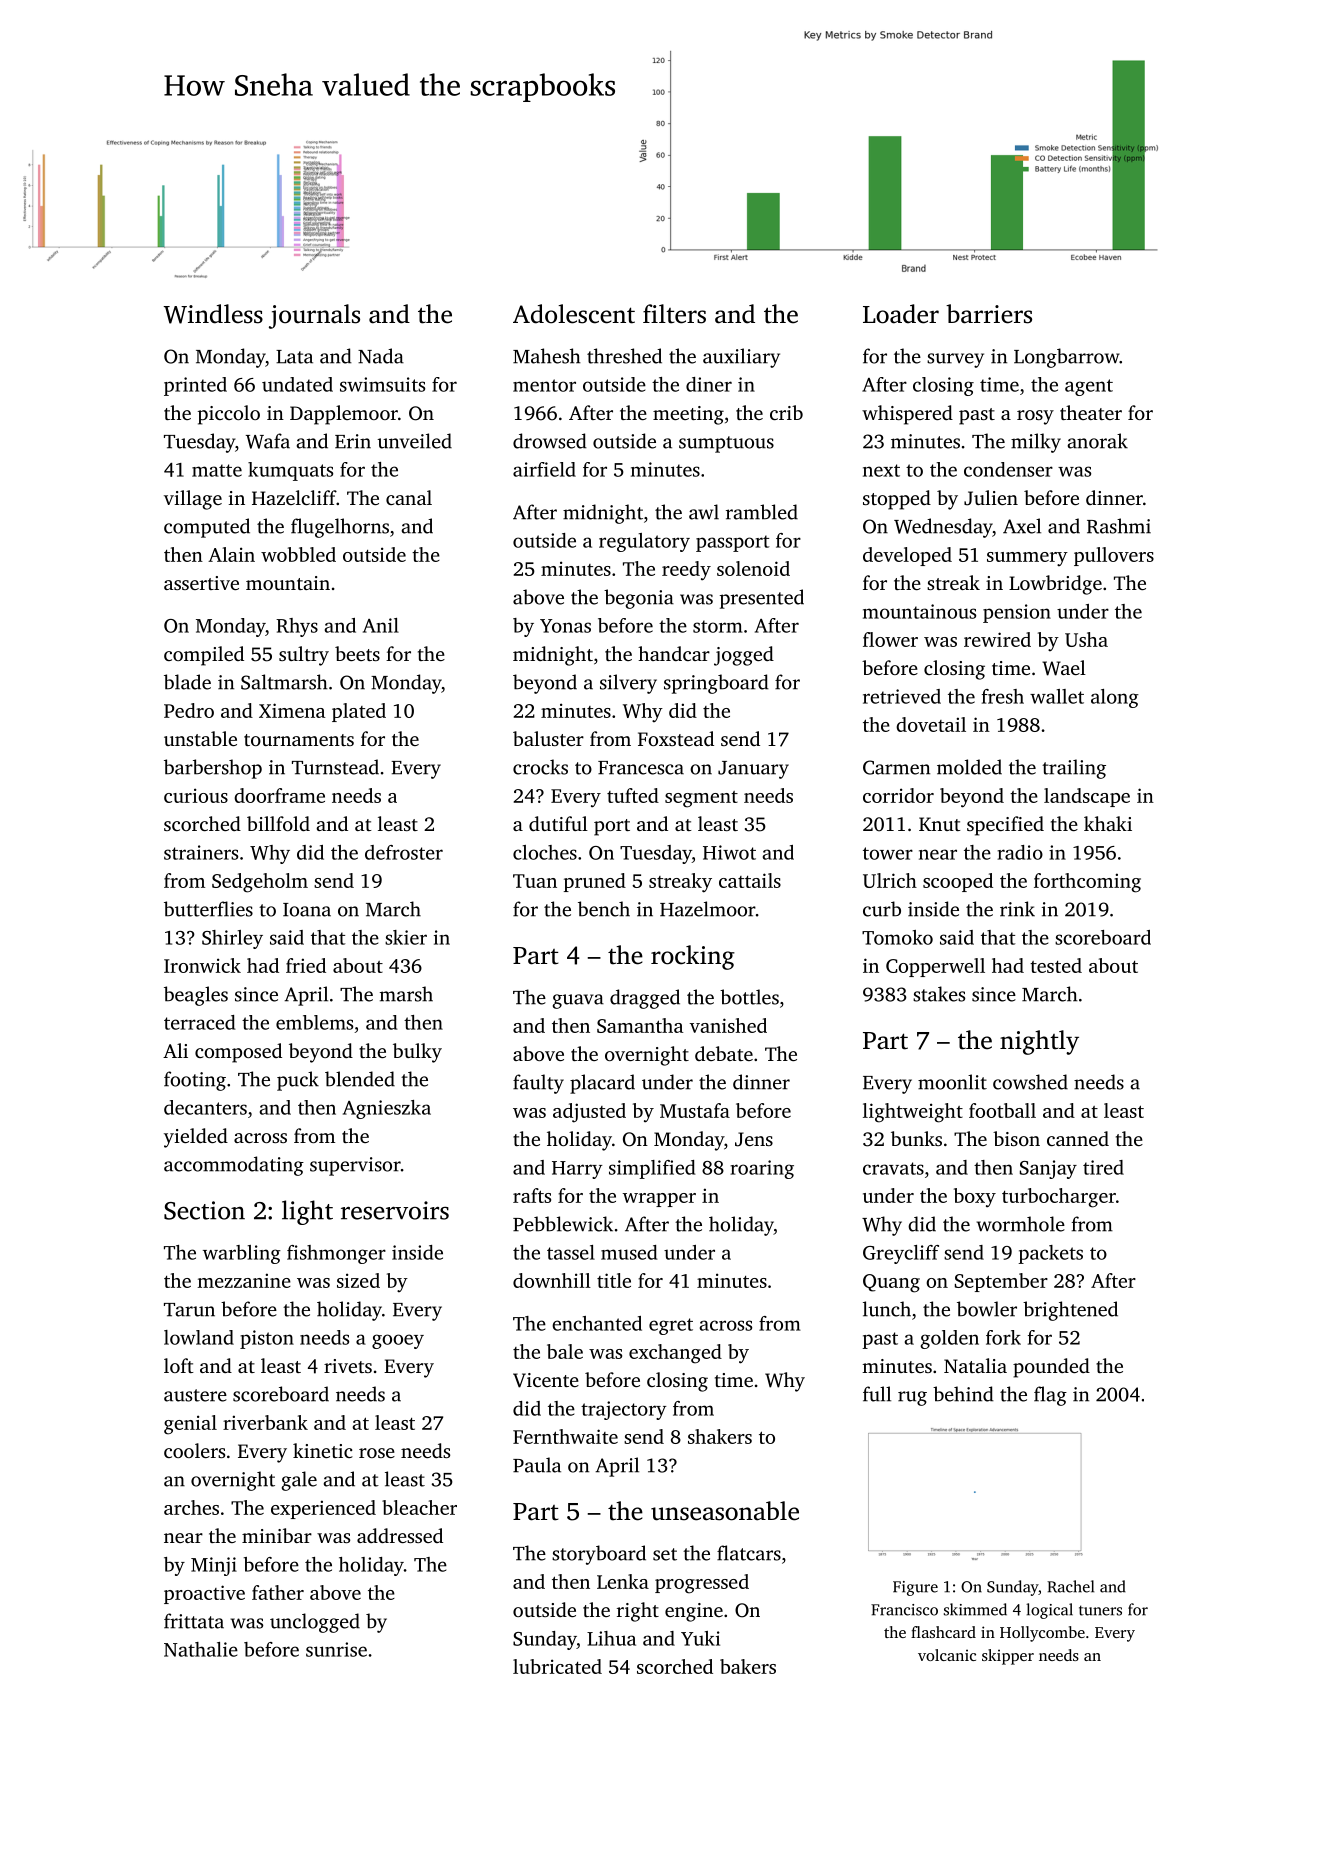  What do you see at coordinates (297, 384) in the screenshot?
I see `undated` at bounding box center [297, 384].
